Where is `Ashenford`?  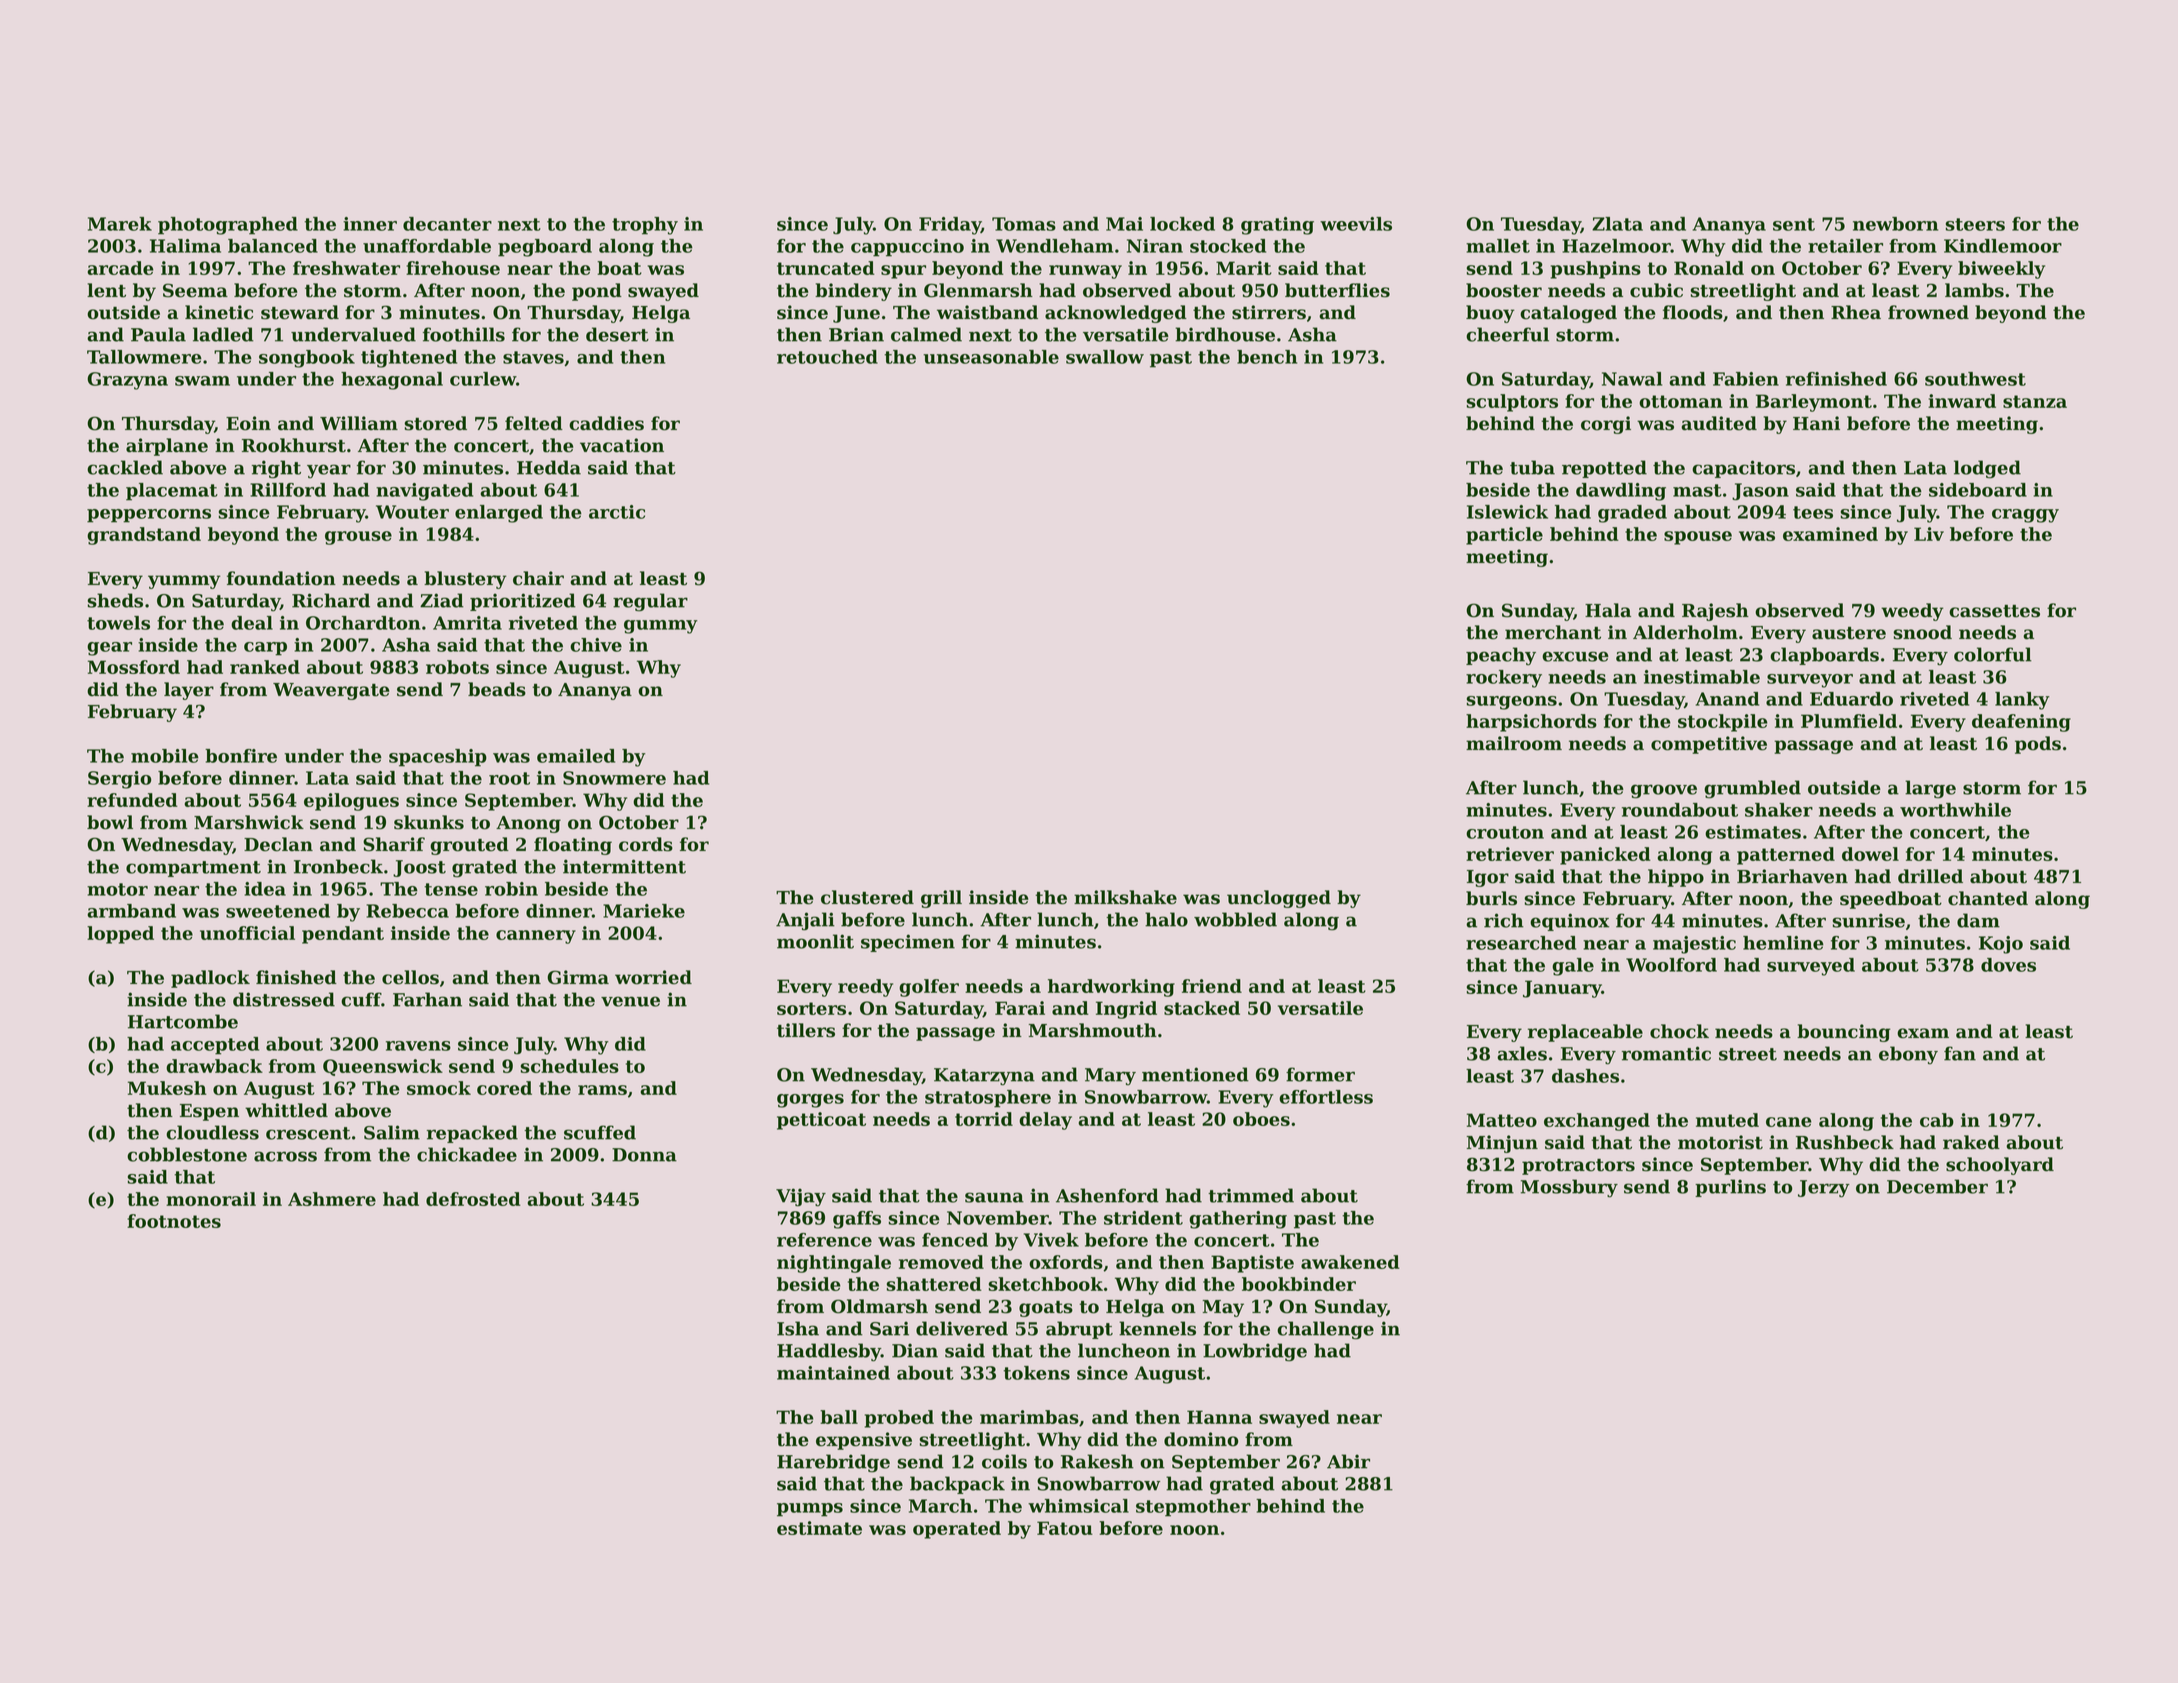
Ashenford is located at coordinates (1107, 1195).
